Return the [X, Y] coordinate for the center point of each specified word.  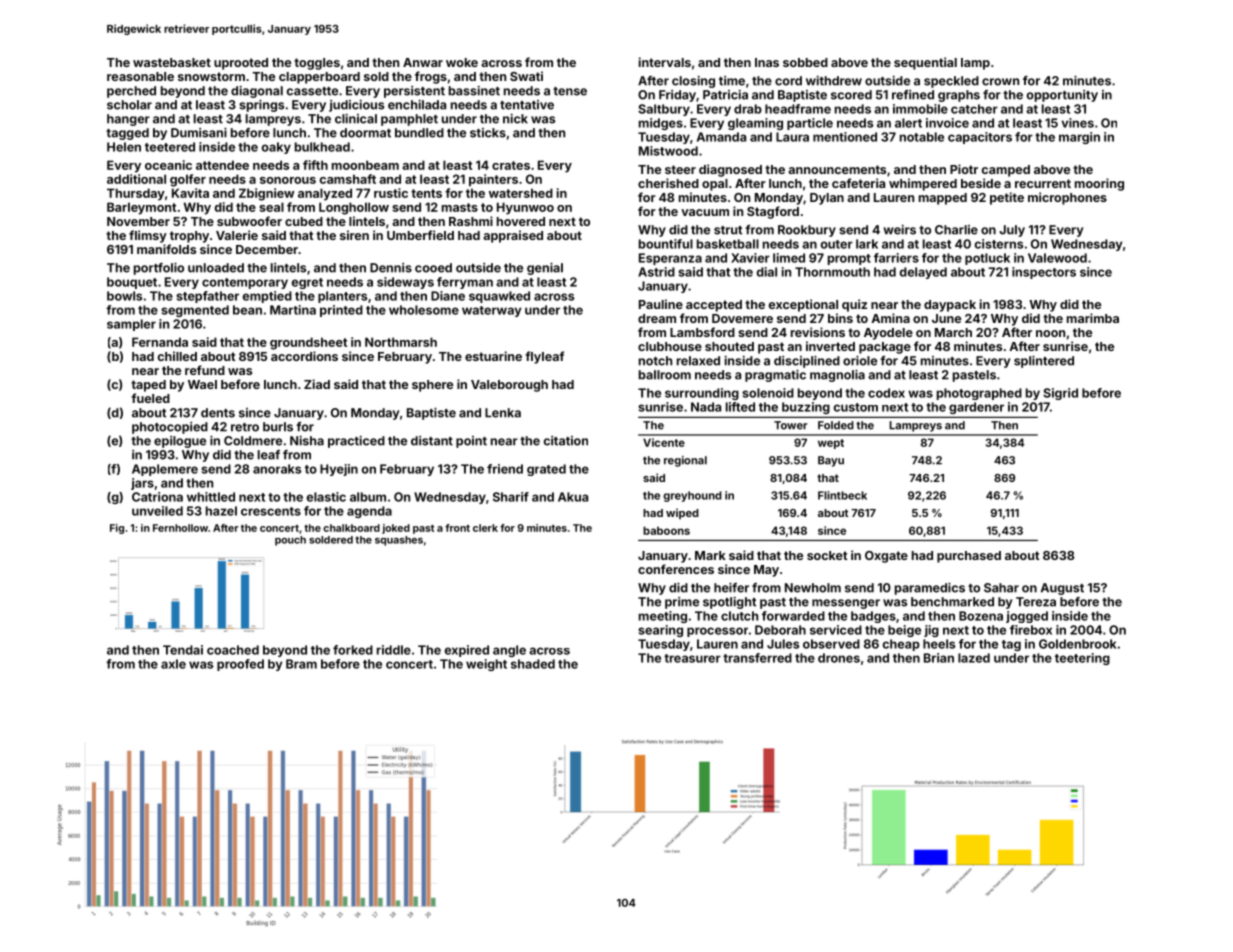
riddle [394, 650]
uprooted [241, 64]
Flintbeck [842, 495]
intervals [665, 62]
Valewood [1057, 258]
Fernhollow [180, 528]
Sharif [511, 497]
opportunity [1062, 96]
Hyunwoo [525, 208]
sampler [131, 325]
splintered [1044, 361]
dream [657, 318]
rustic [391, 193]
